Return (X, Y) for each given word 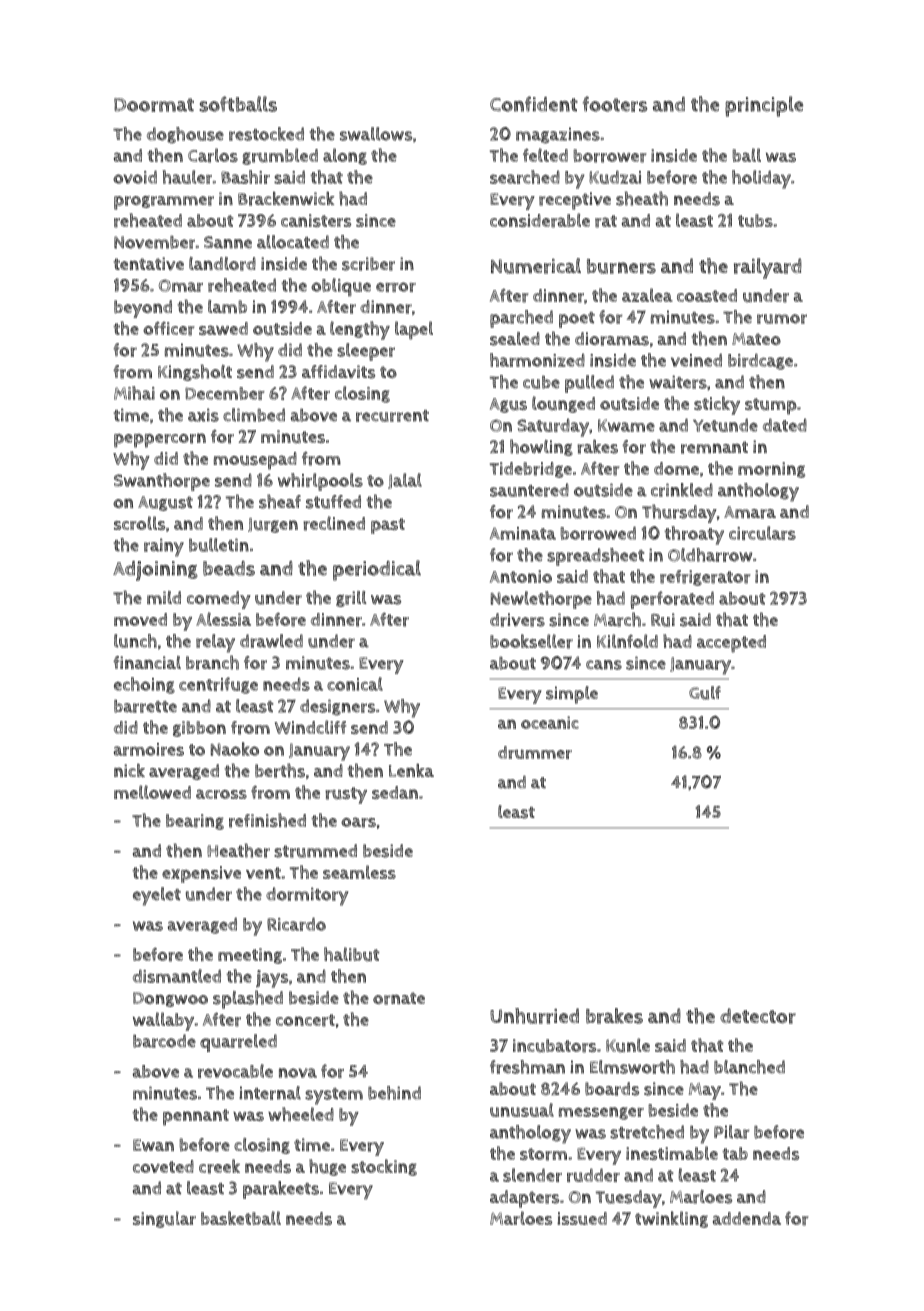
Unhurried (534, 1016)
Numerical (536, 266)
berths (280, 770)
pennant (196, 1117)
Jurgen (273, 525)
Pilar (731, 1132)
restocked (266, 134)
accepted (731, 644)
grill (351, 599)
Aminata (523, 533)
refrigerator (705, 578)
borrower (610, 156)
